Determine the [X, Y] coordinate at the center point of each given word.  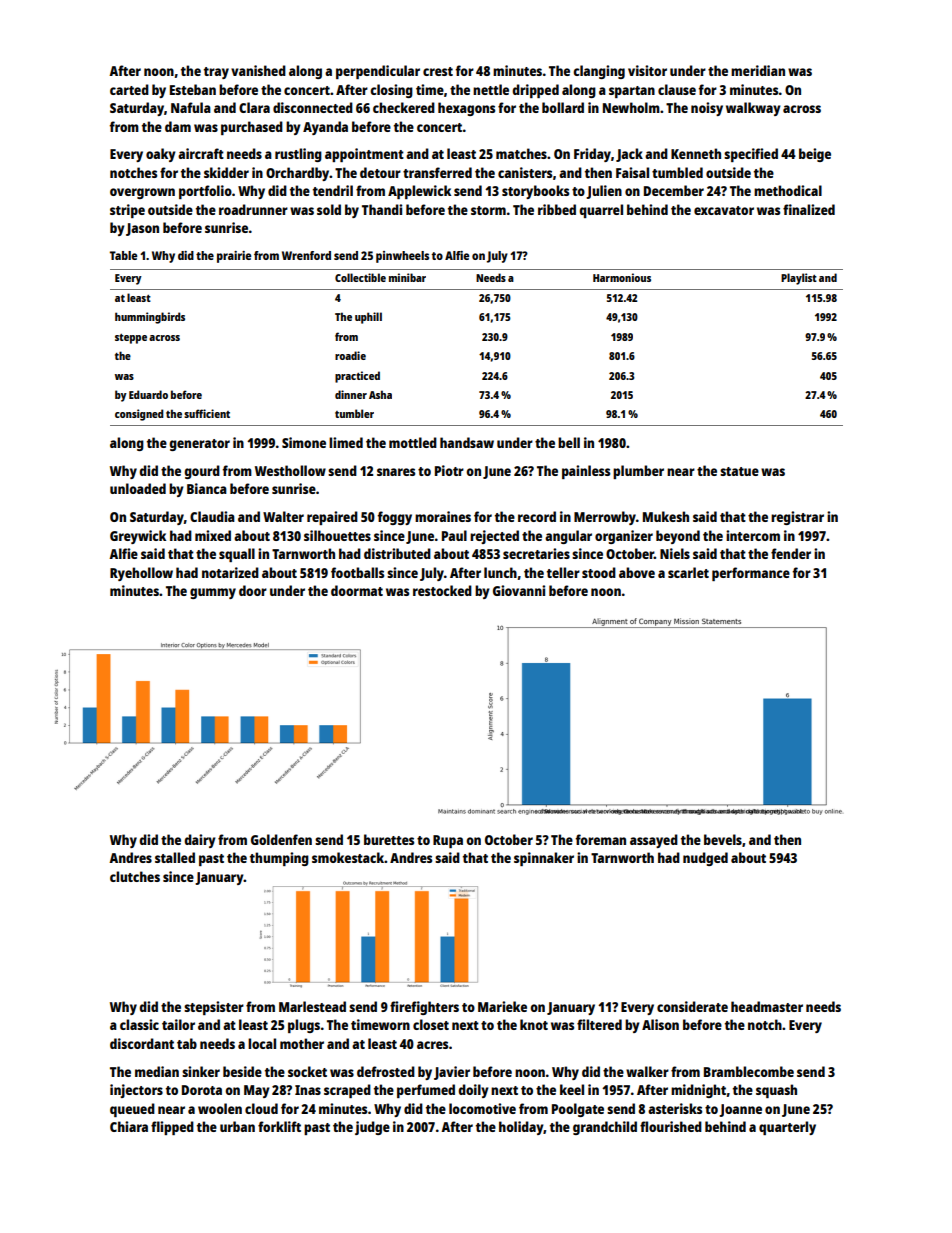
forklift [279, 1126]
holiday [521, 1128]
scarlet [688, 572]
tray [216, 73]
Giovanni [519, 590]
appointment [364, 155]
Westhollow [290, 470]
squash [776, 1091]
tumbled [677, 172]
